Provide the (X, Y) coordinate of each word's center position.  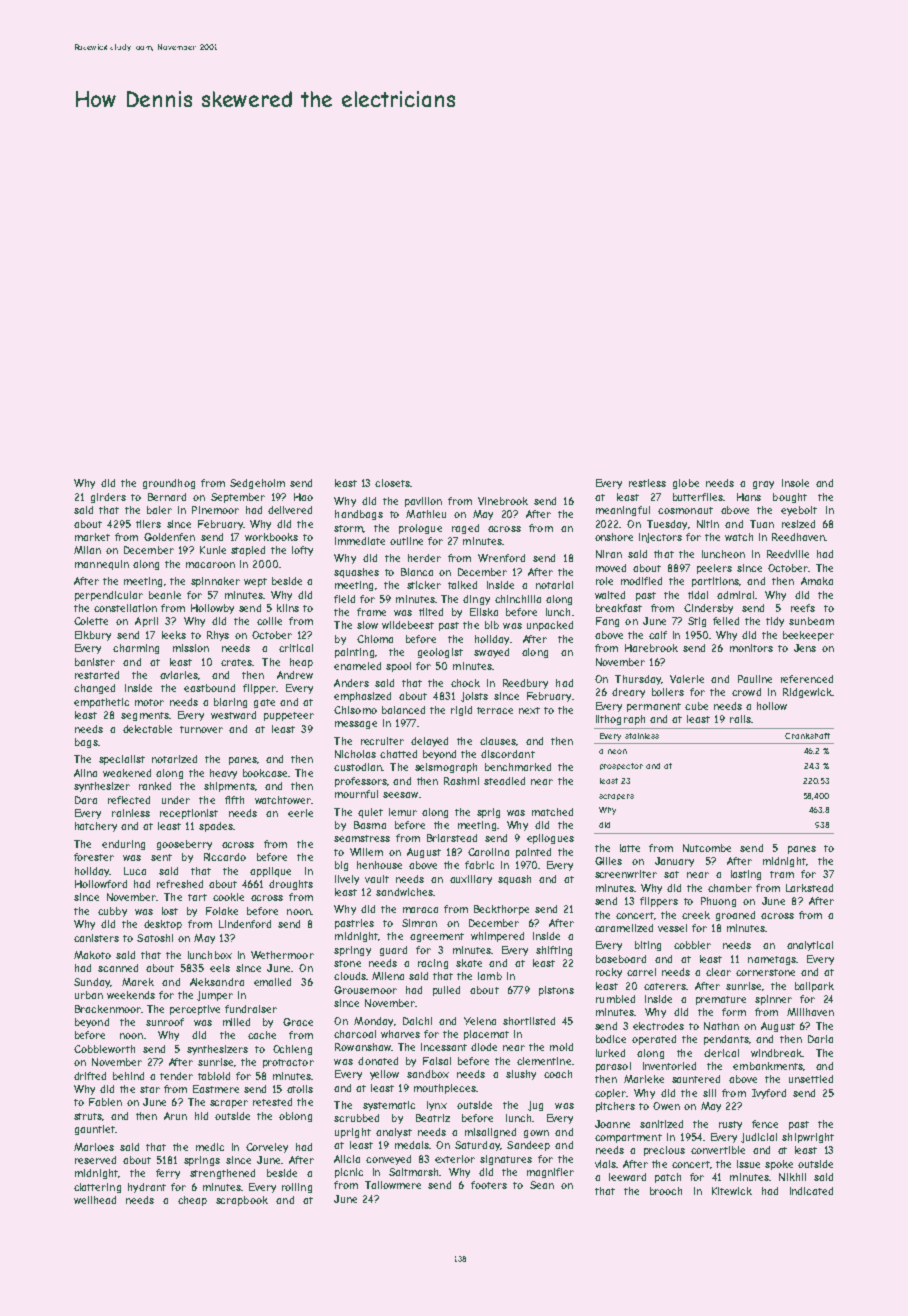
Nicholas (355, 754)
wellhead (95, 1200)
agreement (437, 937)
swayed (491, 653)
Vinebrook (503, 501)
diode (484, 1047)
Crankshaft (807, 736)
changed (94, 689)
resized (798, 524)
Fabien (105, 1102)
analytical (810, 946)
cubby (112, 912)
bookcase (265, 773)
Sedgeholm (257, 484)
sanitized (661, 1124)
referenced (807, 679)
